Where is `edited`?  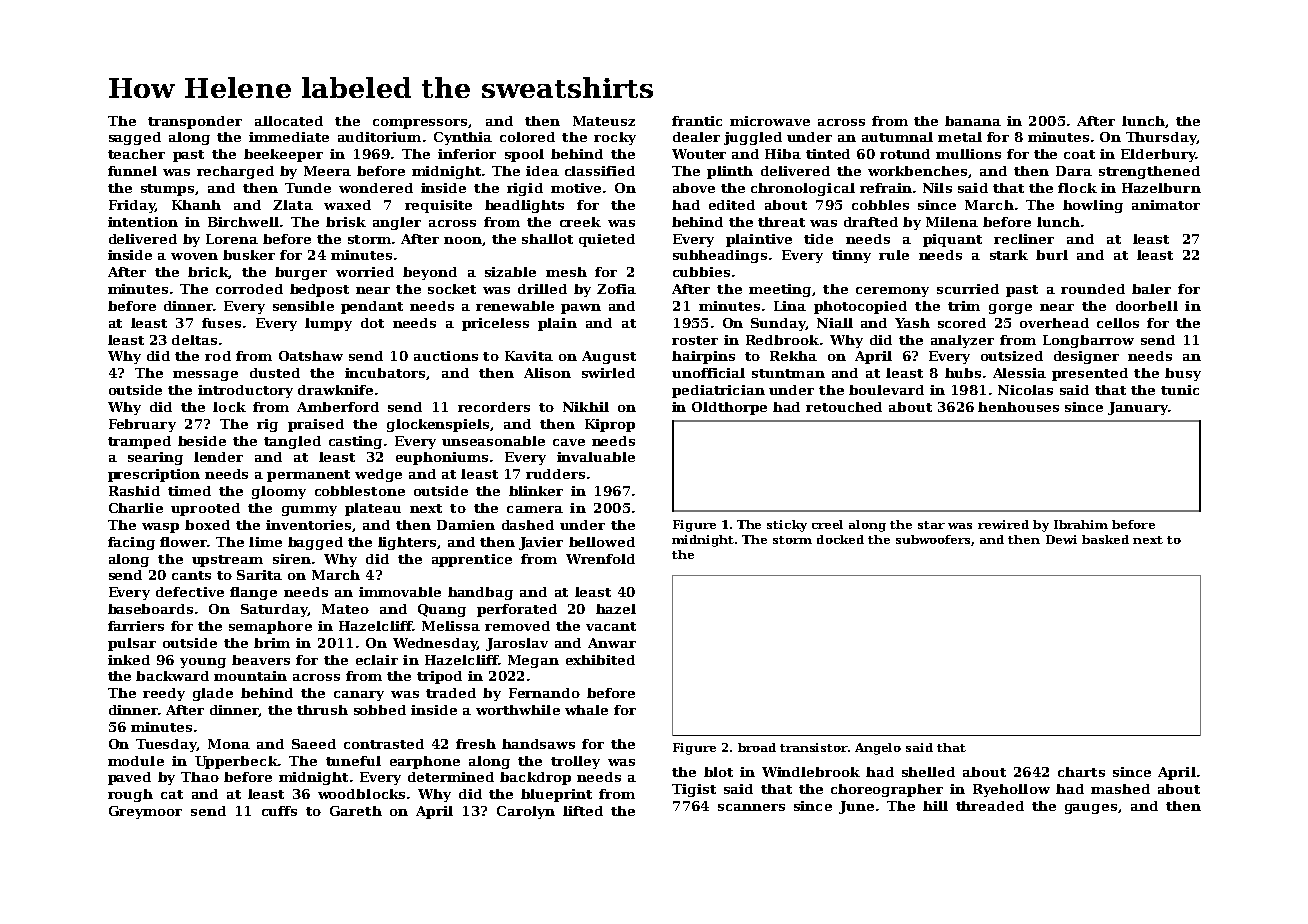
edited is located at coordinates (732, 205).
